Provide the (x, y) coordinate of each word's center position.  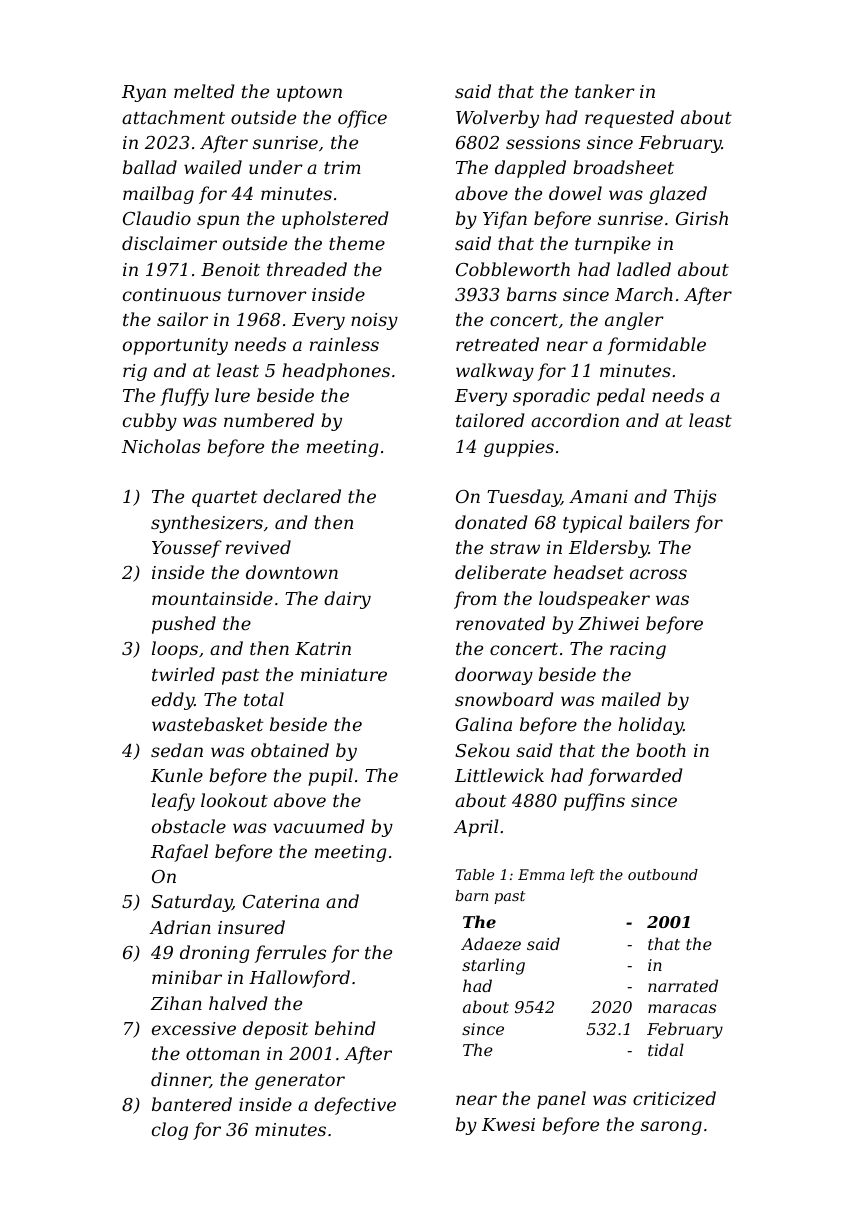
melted (204, 91)
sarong (671, 1128)
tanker (605, 91)
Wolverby (497, 119)
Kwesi (508, 1124)
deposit (275, 1030)
